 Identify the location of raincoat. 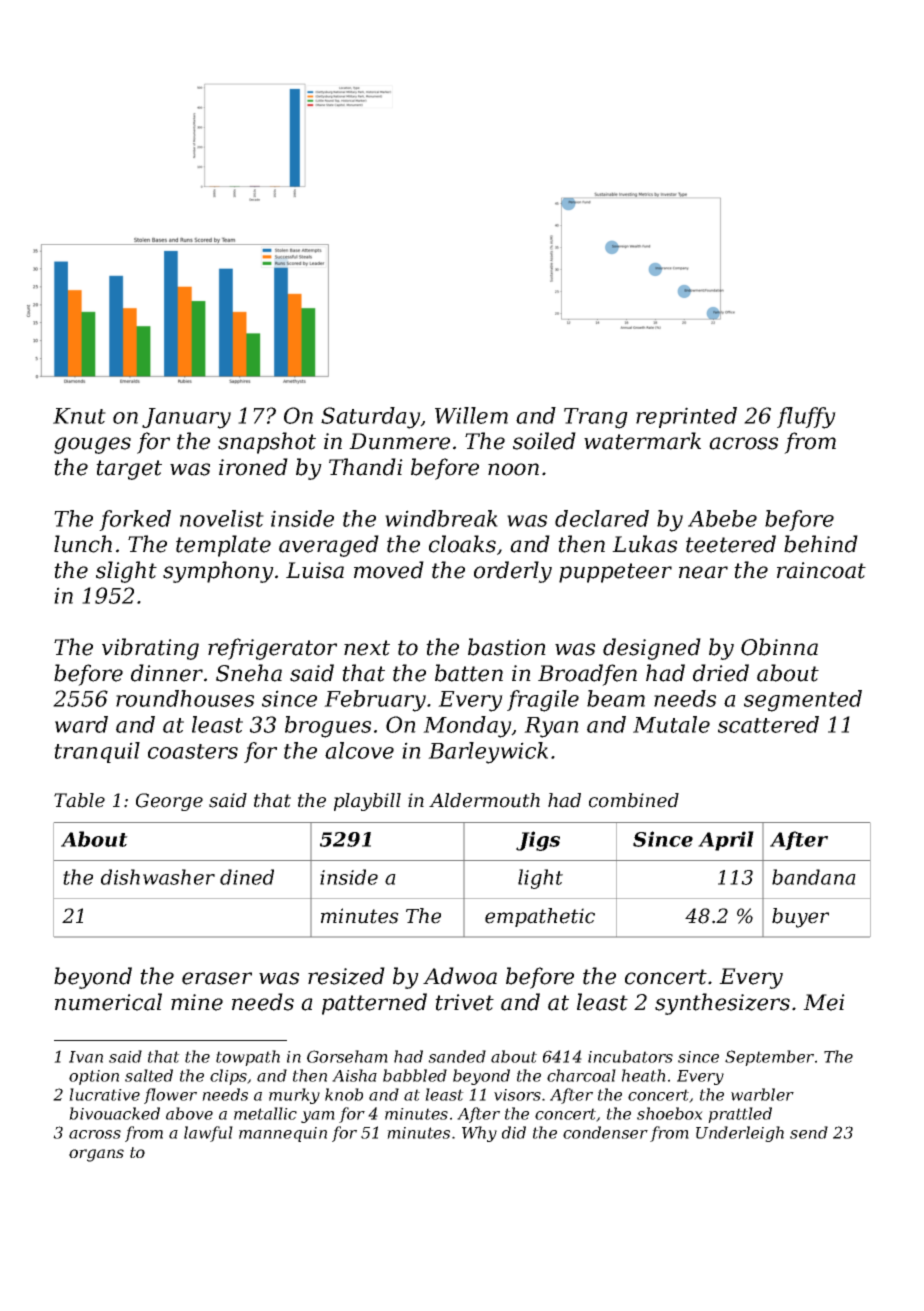
(821, 570).
